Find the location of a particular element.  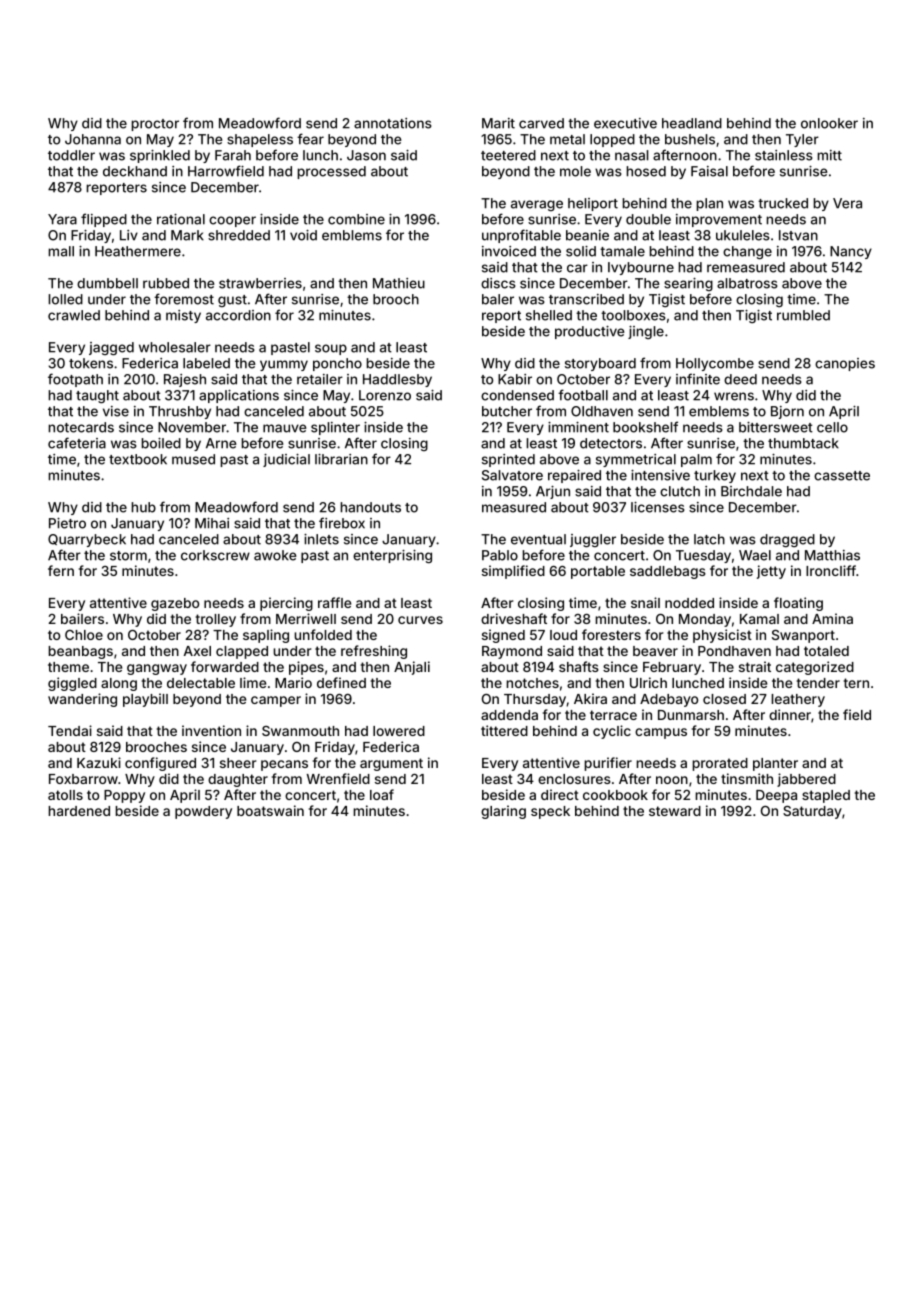

Arjun is located at coordinates (553, 492).
